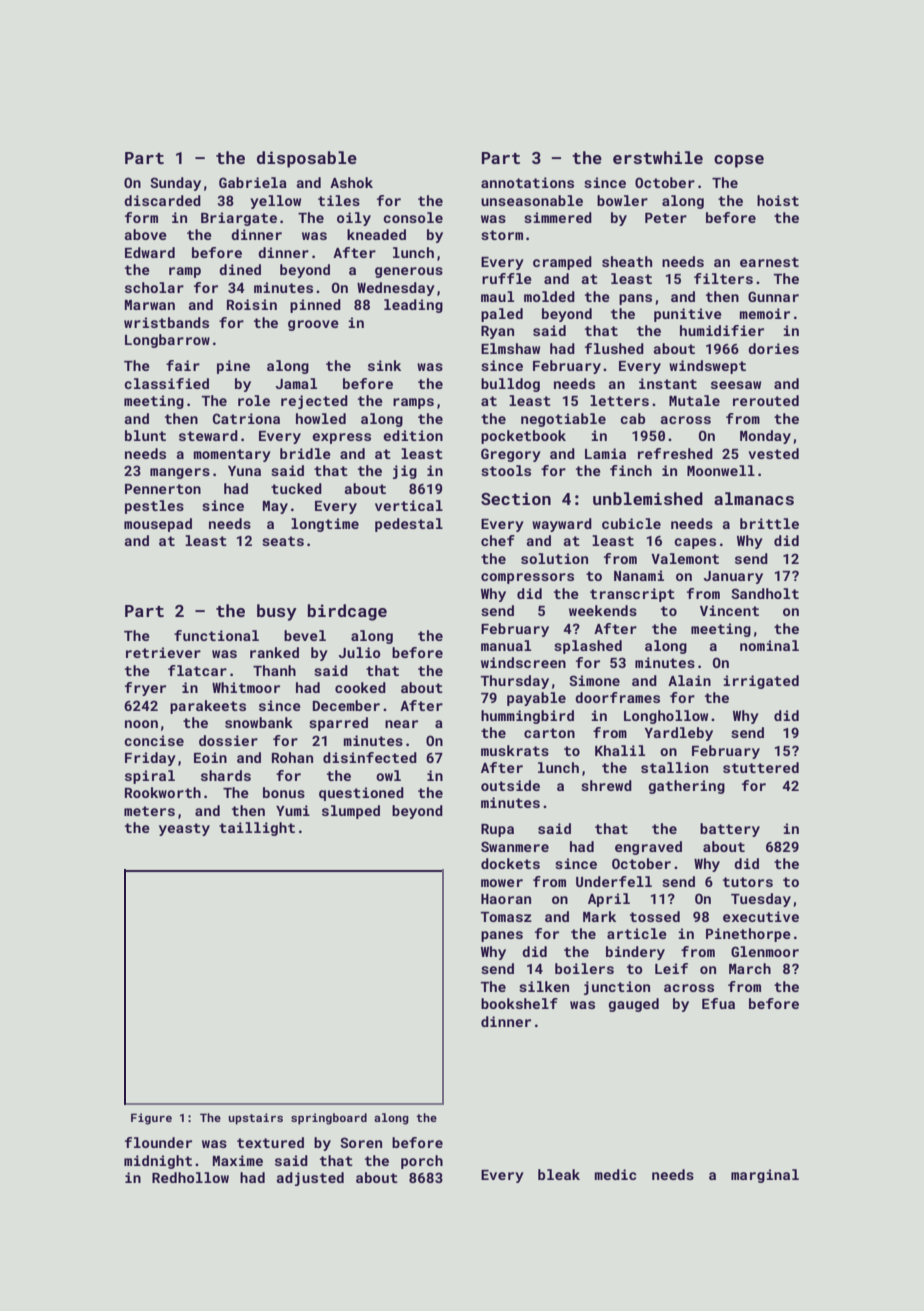 The width and height of the screenshot is (924, 1311). What do you see at coordinates (351, 812) in the screenshot?
I see `slumped` at bounding box center [351, 812].
